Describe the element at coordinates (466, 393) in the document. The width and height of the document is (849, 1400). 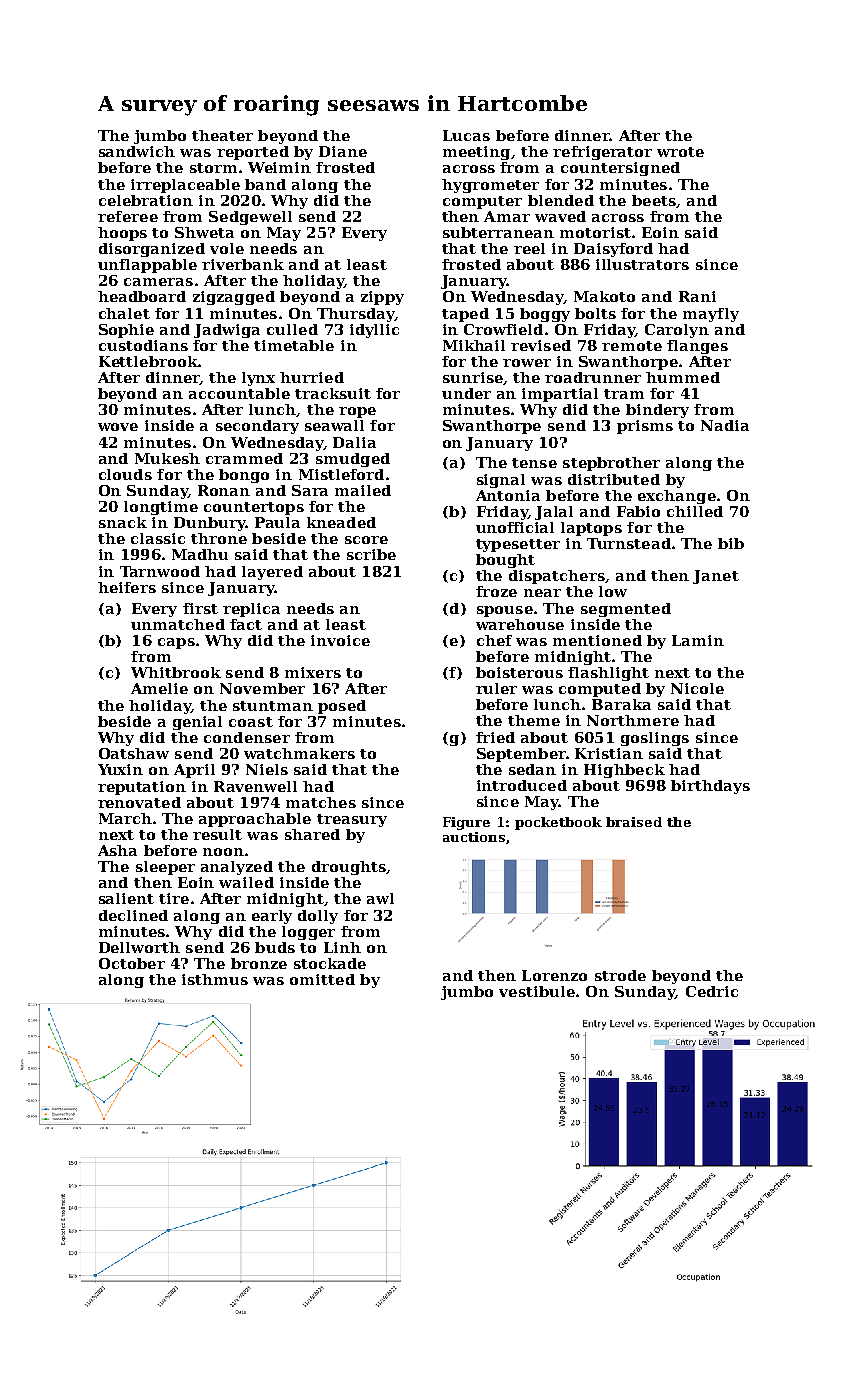
I see `under` at that location.
